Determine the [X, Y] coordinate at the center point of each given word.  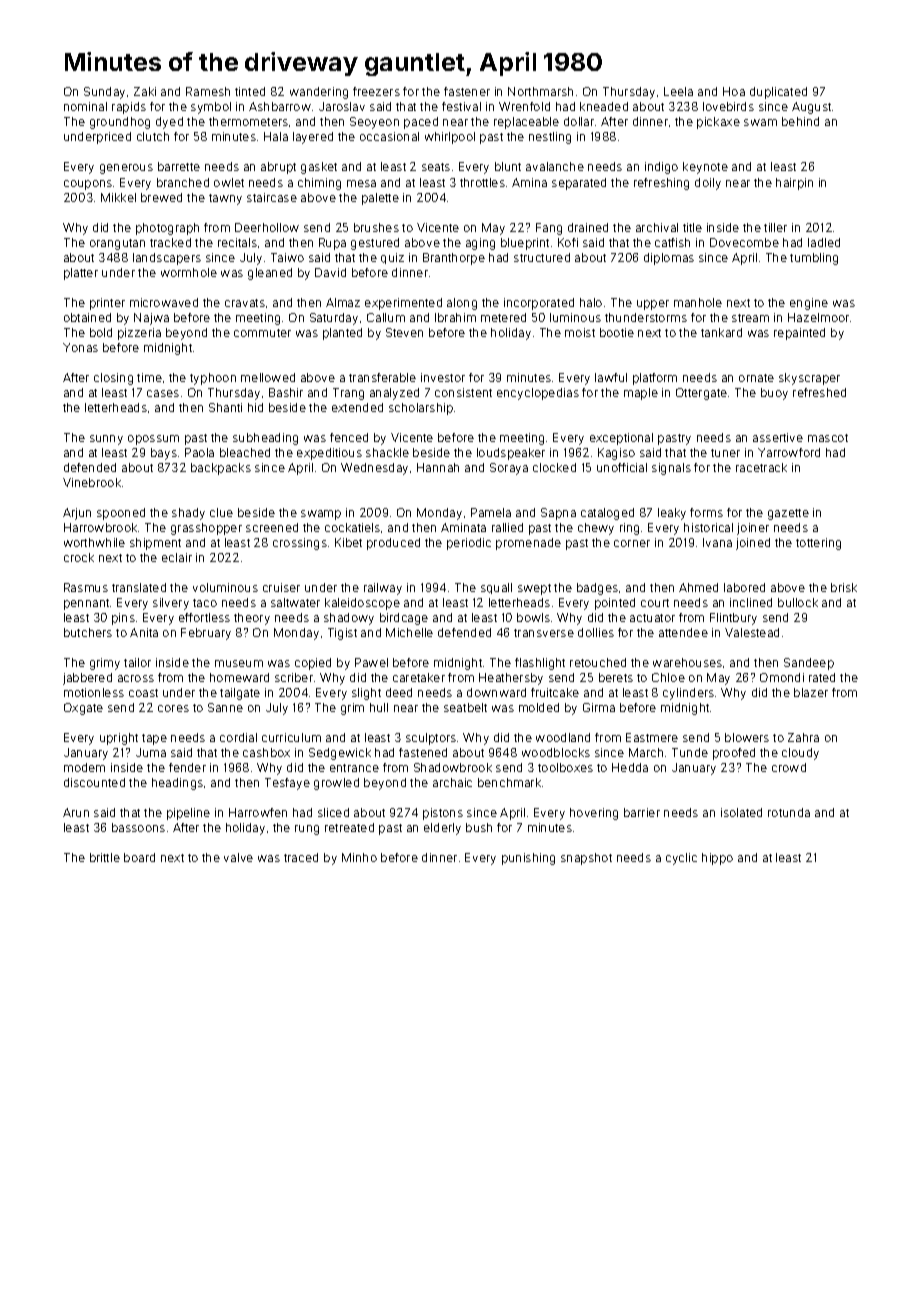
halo [591, 302]
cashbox [266, 752]
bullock [798, 602]
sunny [106, 440]
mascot [828, 438]
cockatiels [352, 527]
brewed [161, 197]
